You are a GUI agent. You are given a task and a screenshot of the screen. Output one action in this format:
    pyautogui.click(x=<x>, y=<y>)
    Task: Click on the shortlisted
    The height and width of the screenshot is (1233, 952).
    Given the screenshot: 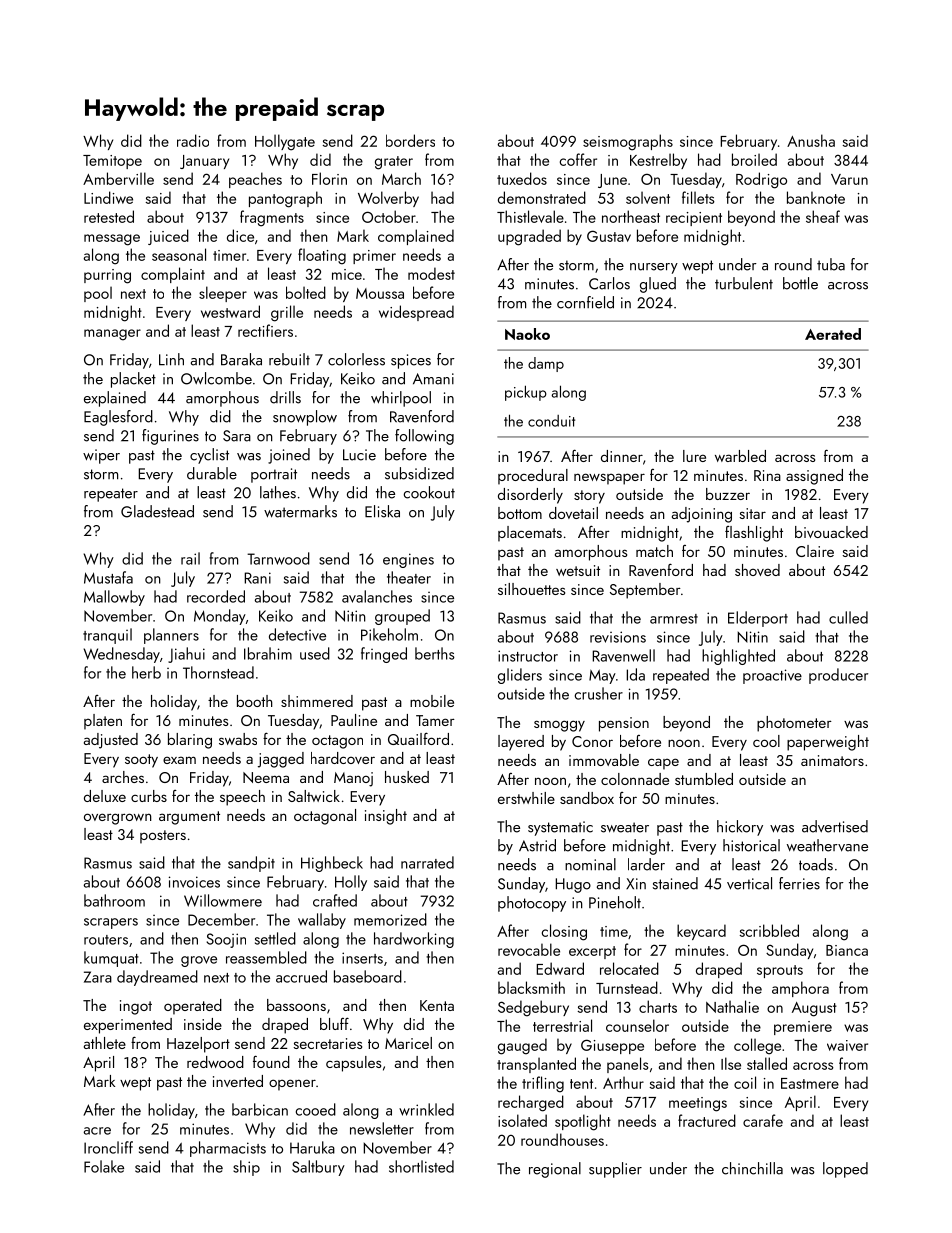 What is the action you would take?
    pyautogui.click(x=421, y=1166)
